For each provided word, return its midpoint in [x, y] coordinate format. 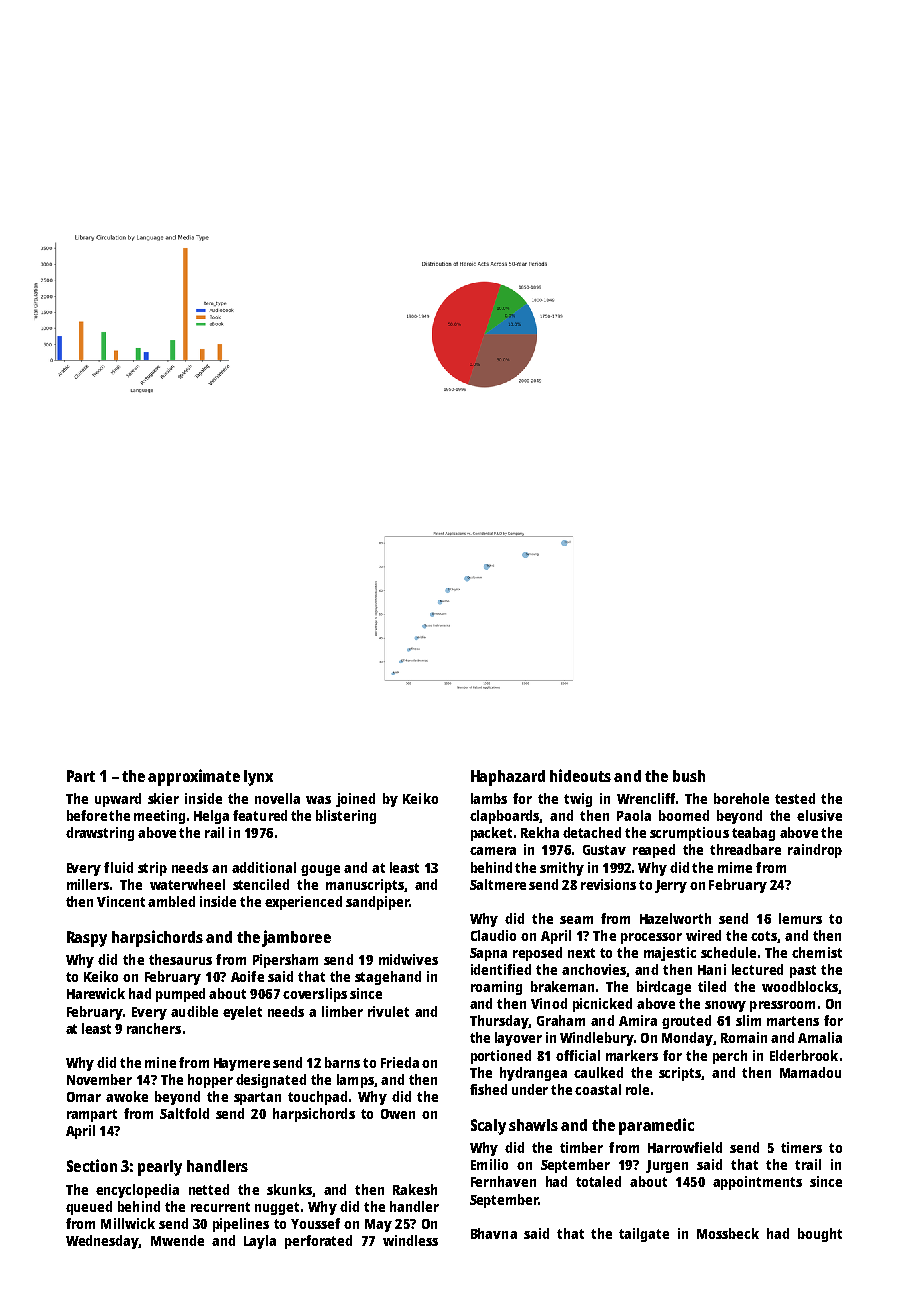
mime [735, 867]
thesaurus [180, 959]
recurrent [220, 1207]
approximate [194, 777]
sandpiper [377, 903]
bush [689, 776]
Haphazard [508, 778]
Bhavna [494, 1233]
